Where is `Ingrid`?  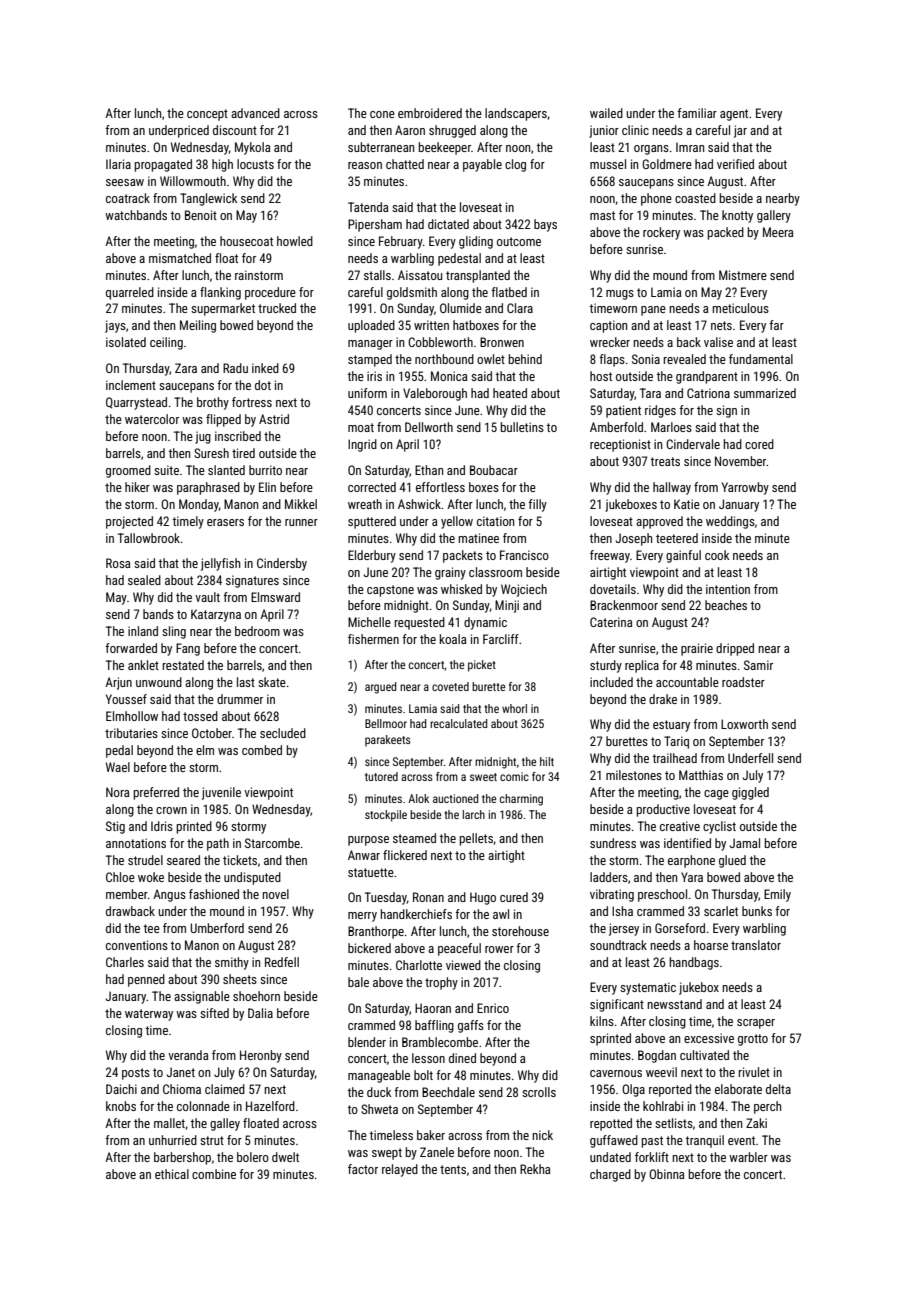
Ingrid is located at coordinates (362, 445).
